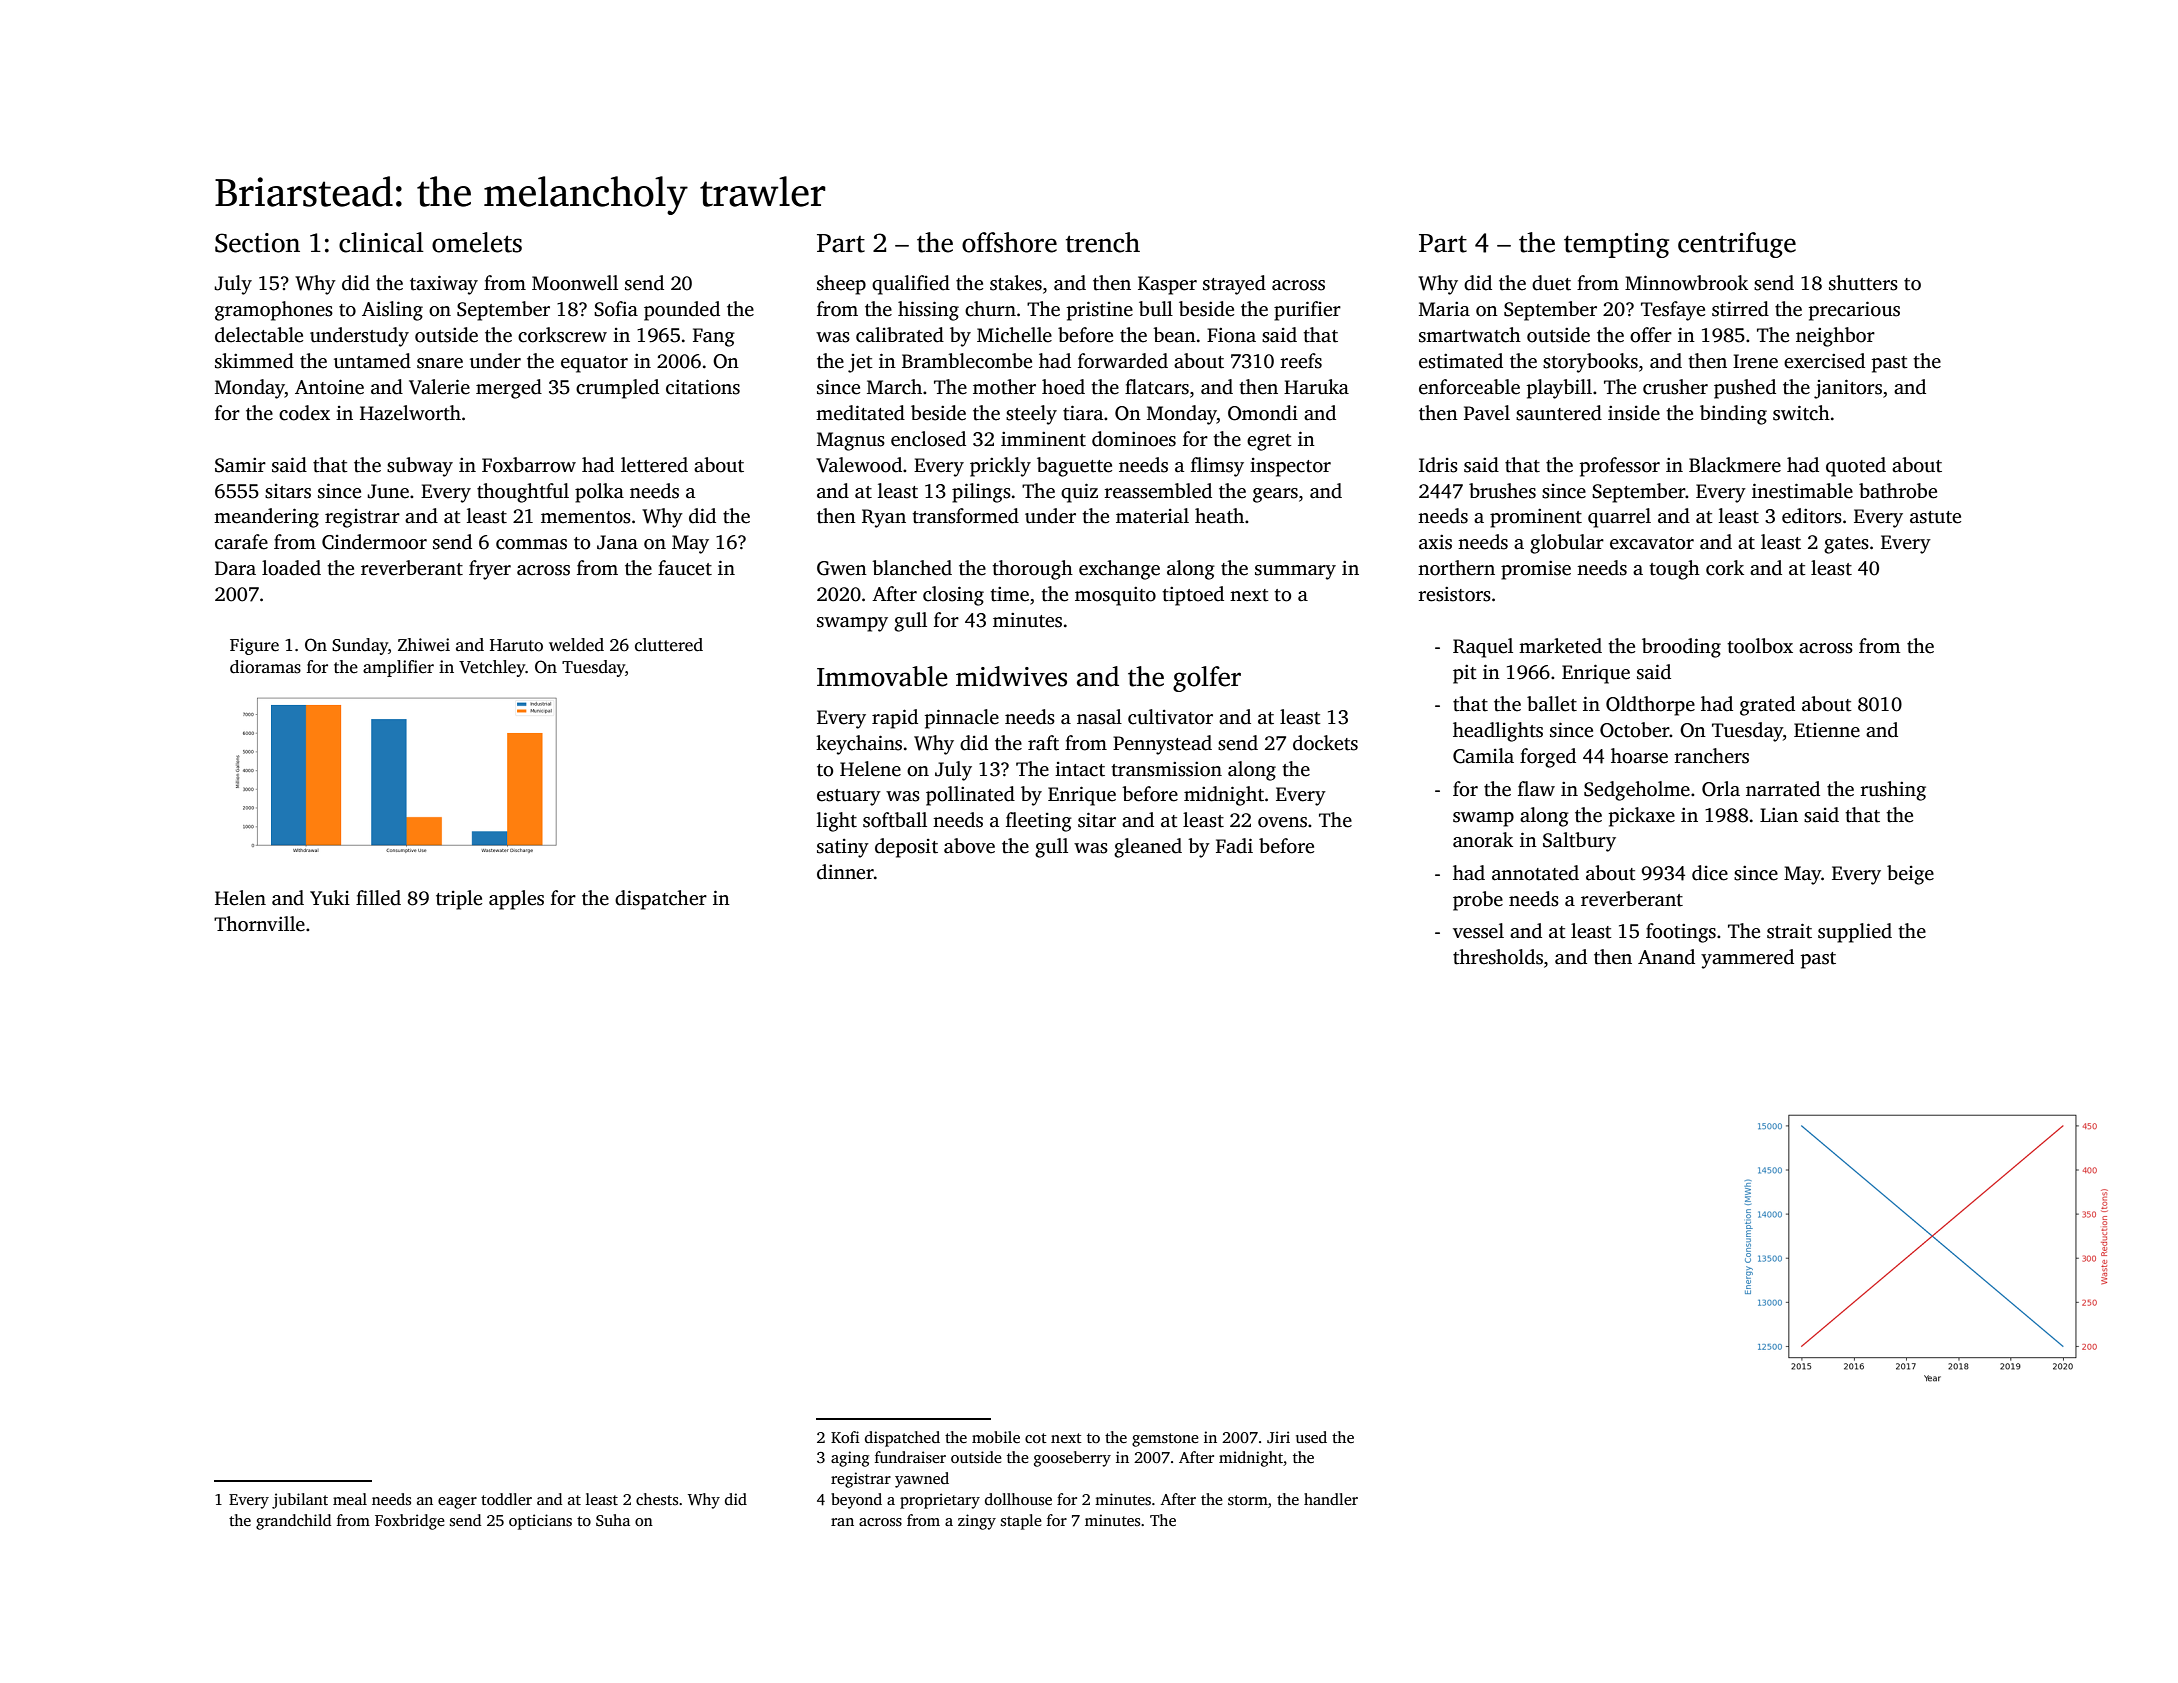  I want to click on jubilant, so click(300, 1501).
